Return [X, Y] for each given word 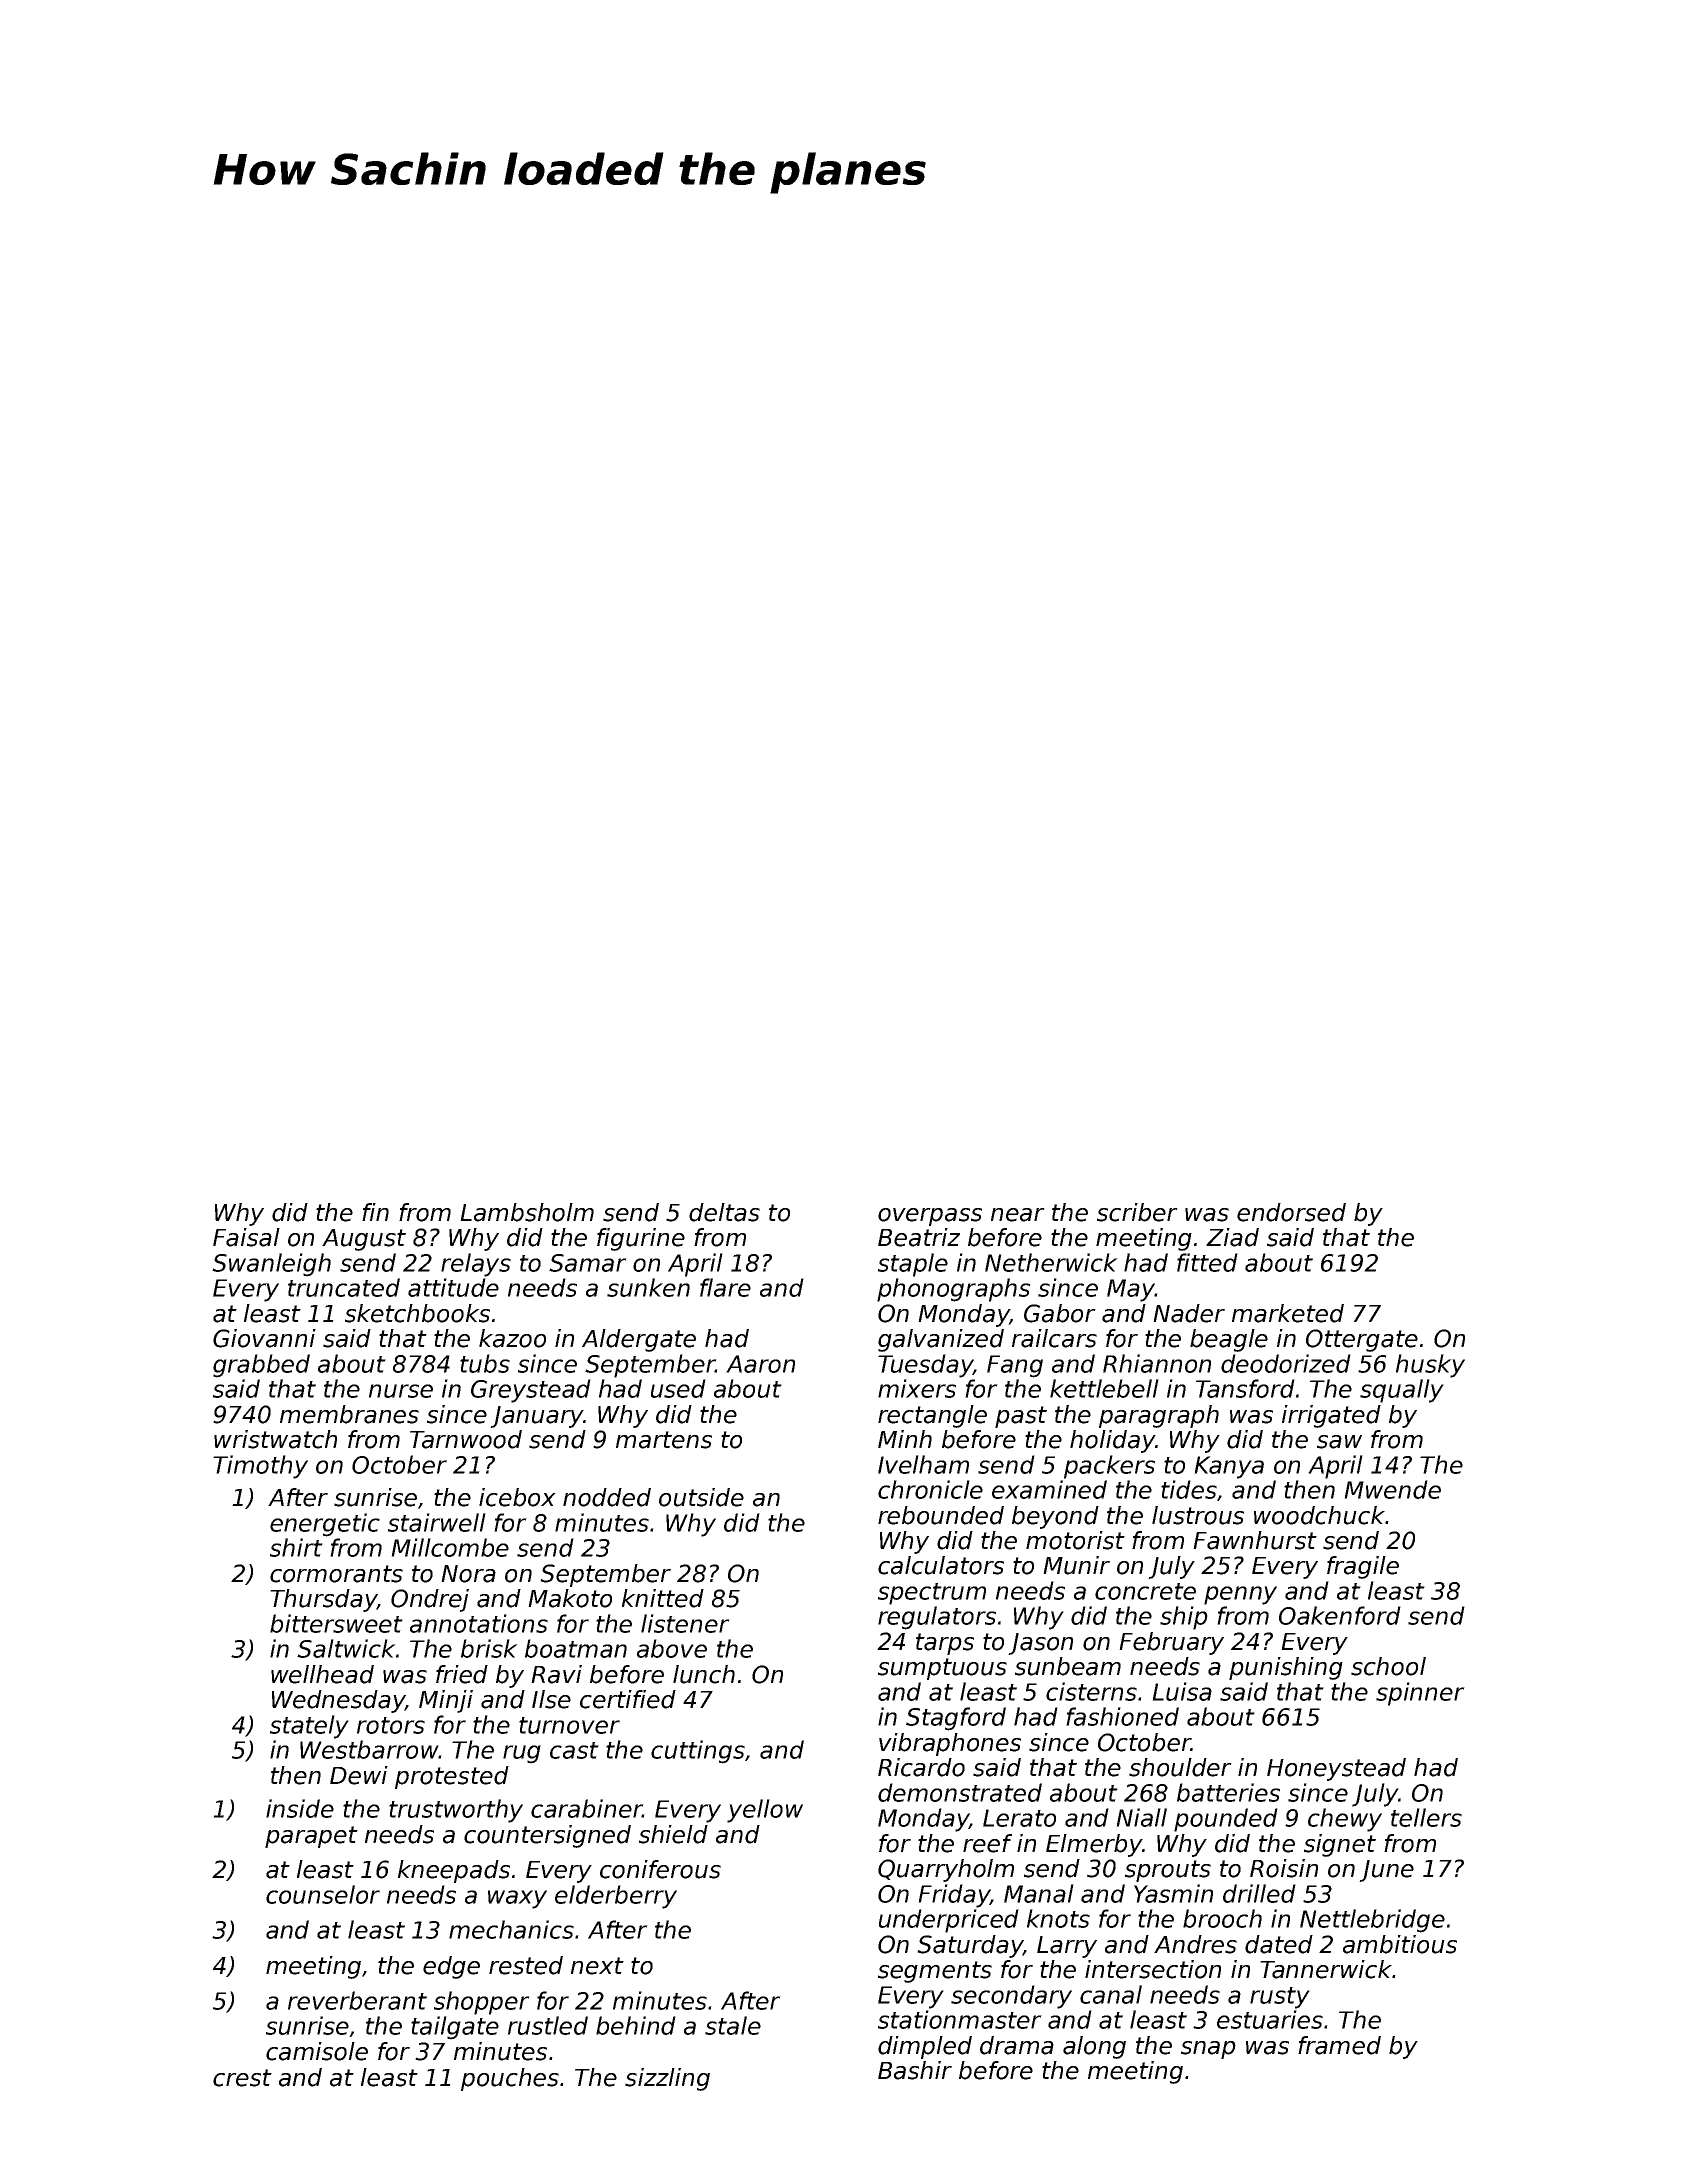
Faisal [246, 1237]
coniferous [660, 1869]
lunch [704, 1674]
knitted [663, 1598]
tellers [1426, 1817]
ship [1184, 1618]
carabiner [586, 1808]
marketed [1288, 1313]
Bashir [915, 2070]
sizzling [667, 2079]
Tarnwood [466, 1439]
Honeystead [1336, 1769]
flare [725, 1287]
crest [242, 2078]
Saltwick [346, 1648]
